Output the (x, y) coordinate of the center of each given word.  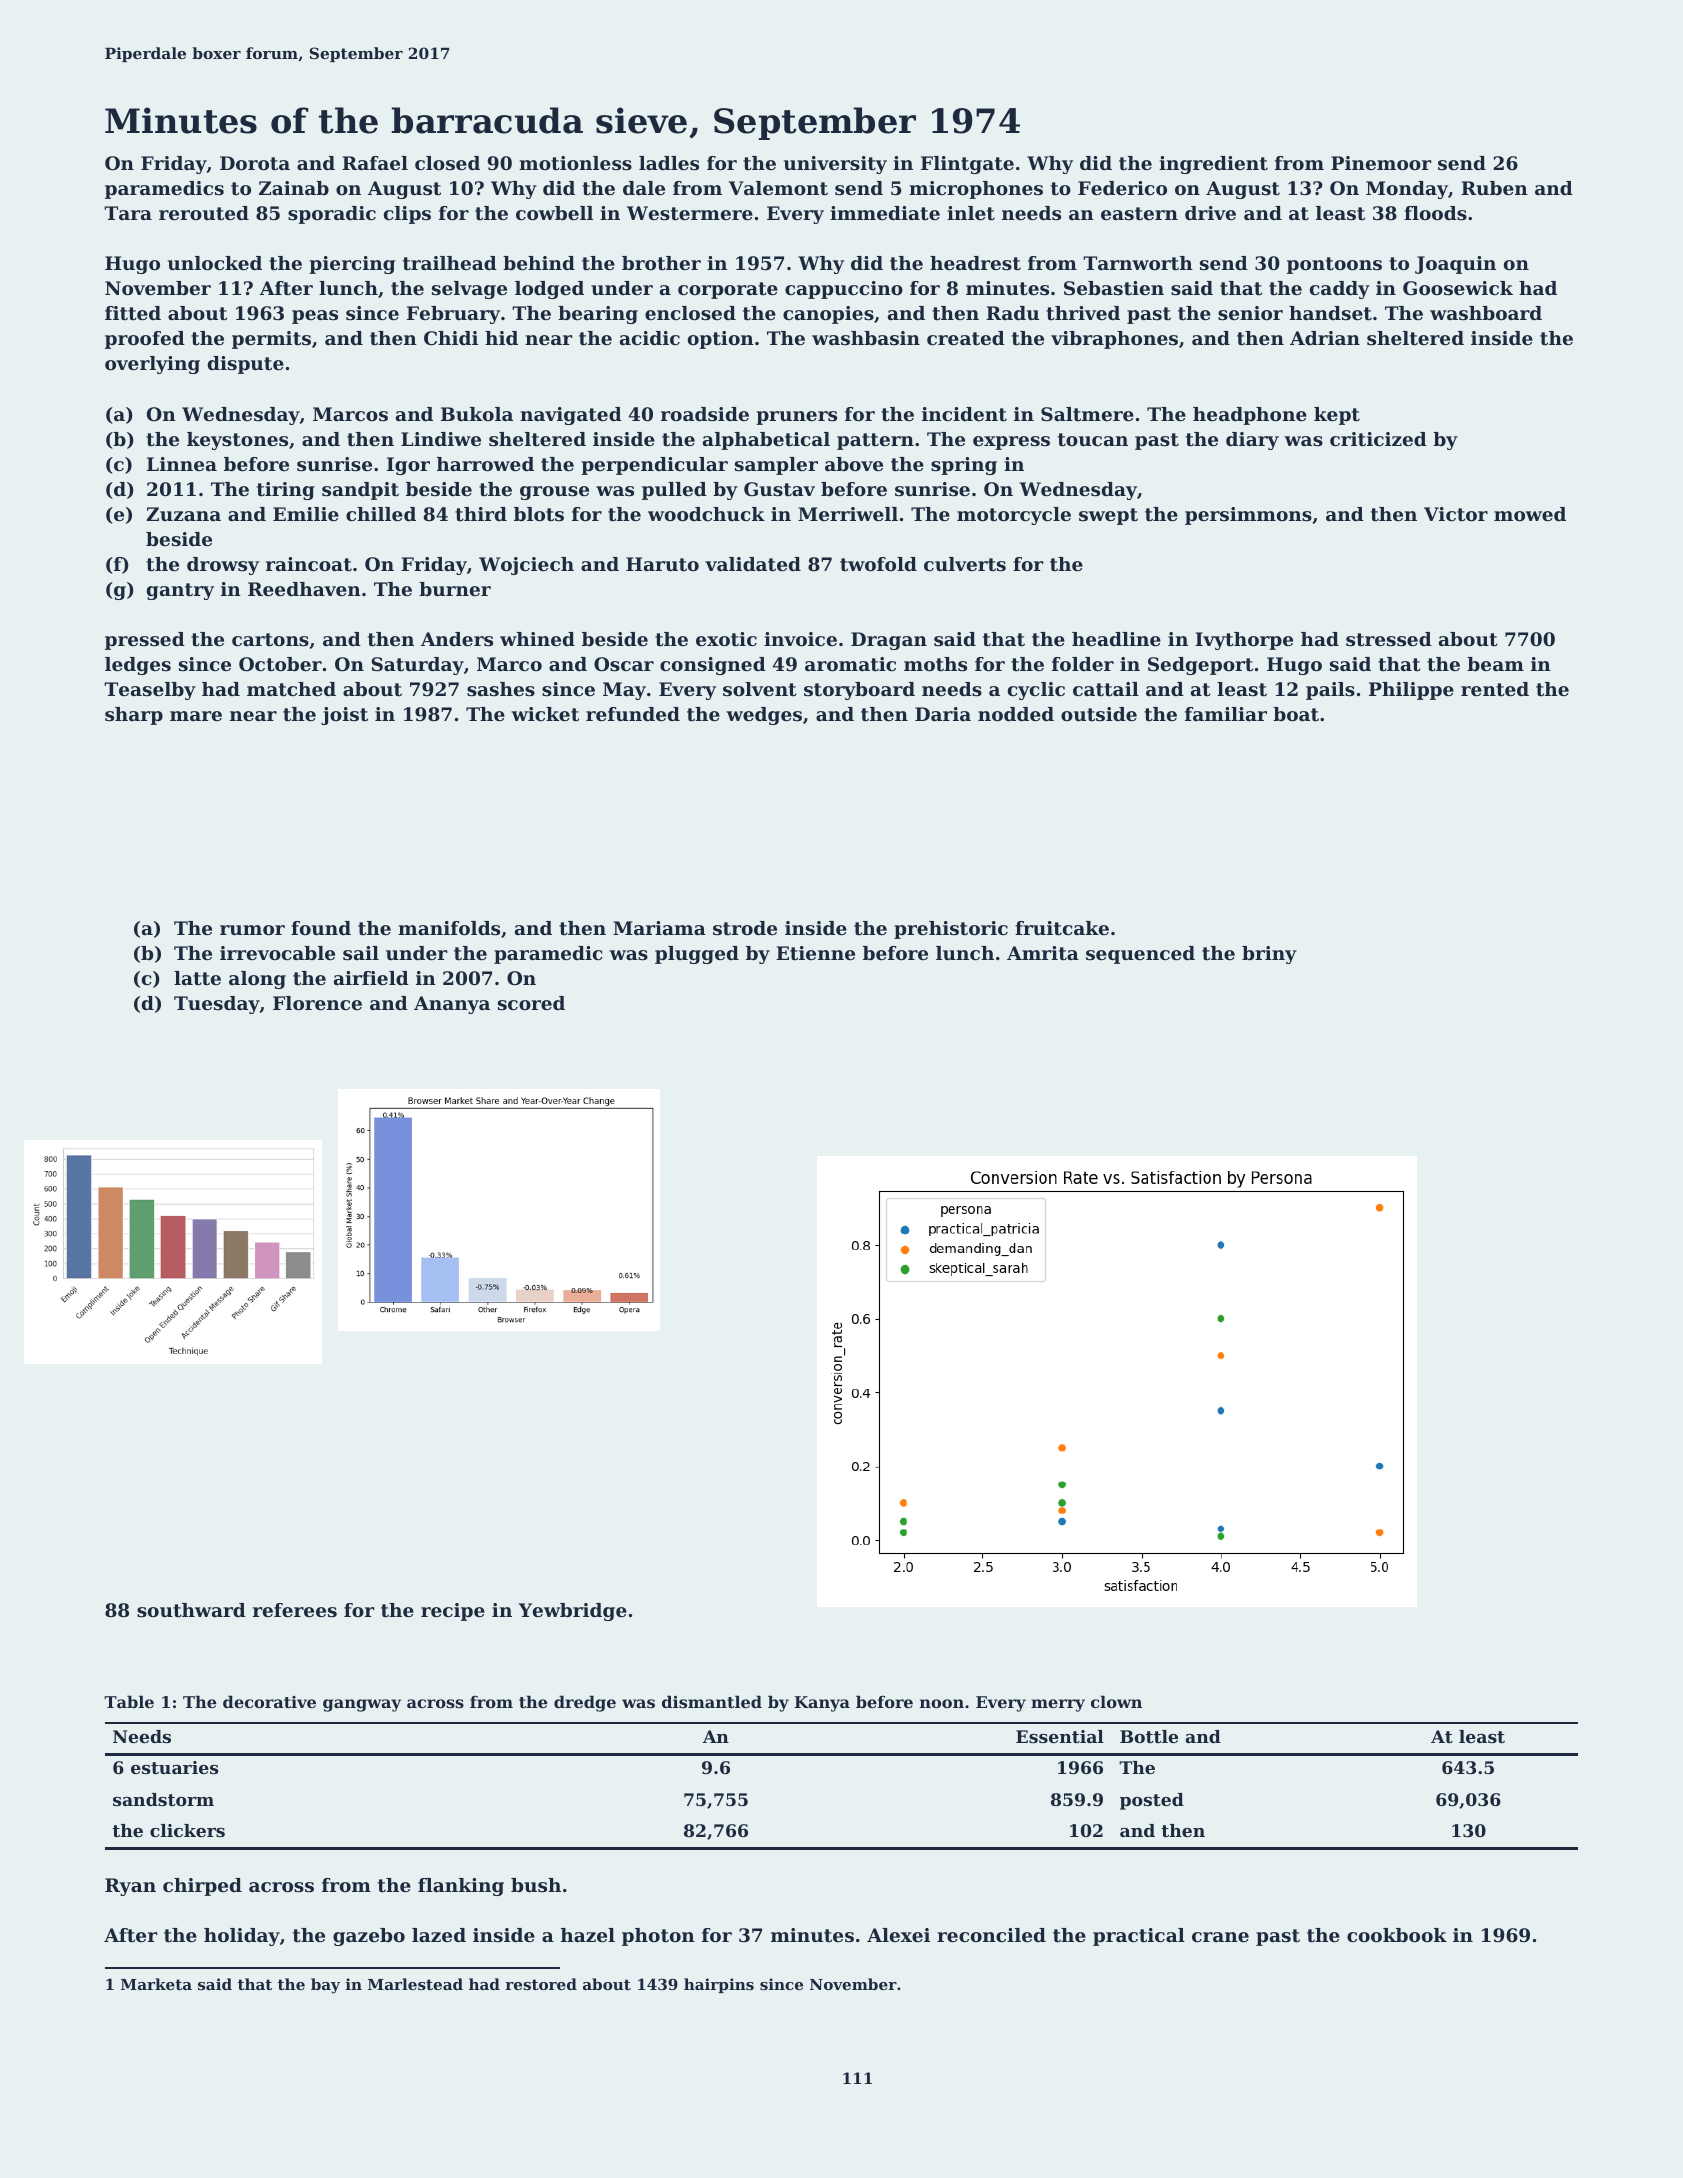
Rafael (375, 163)
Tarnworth (1138, 263)
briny (1269, 955)
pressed (145, 641)
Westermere (690, 213)
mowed (1530, 514)
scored (531, 1003)
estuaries (174, 1767)
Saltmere (1087, 414)
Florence (317, 1003)
